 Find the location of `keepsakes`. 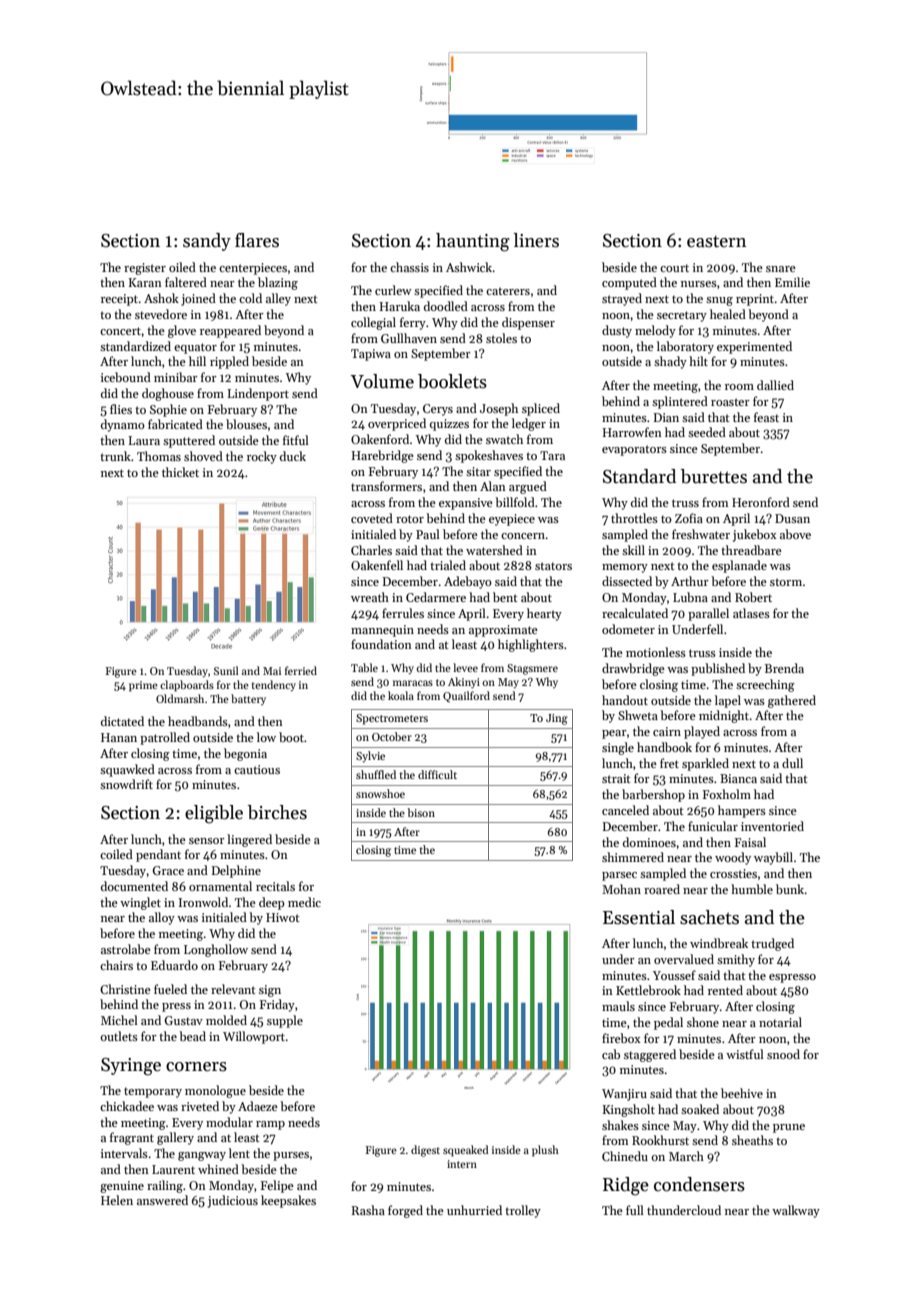

keepsakes is located at coordinates (288, 1201).
